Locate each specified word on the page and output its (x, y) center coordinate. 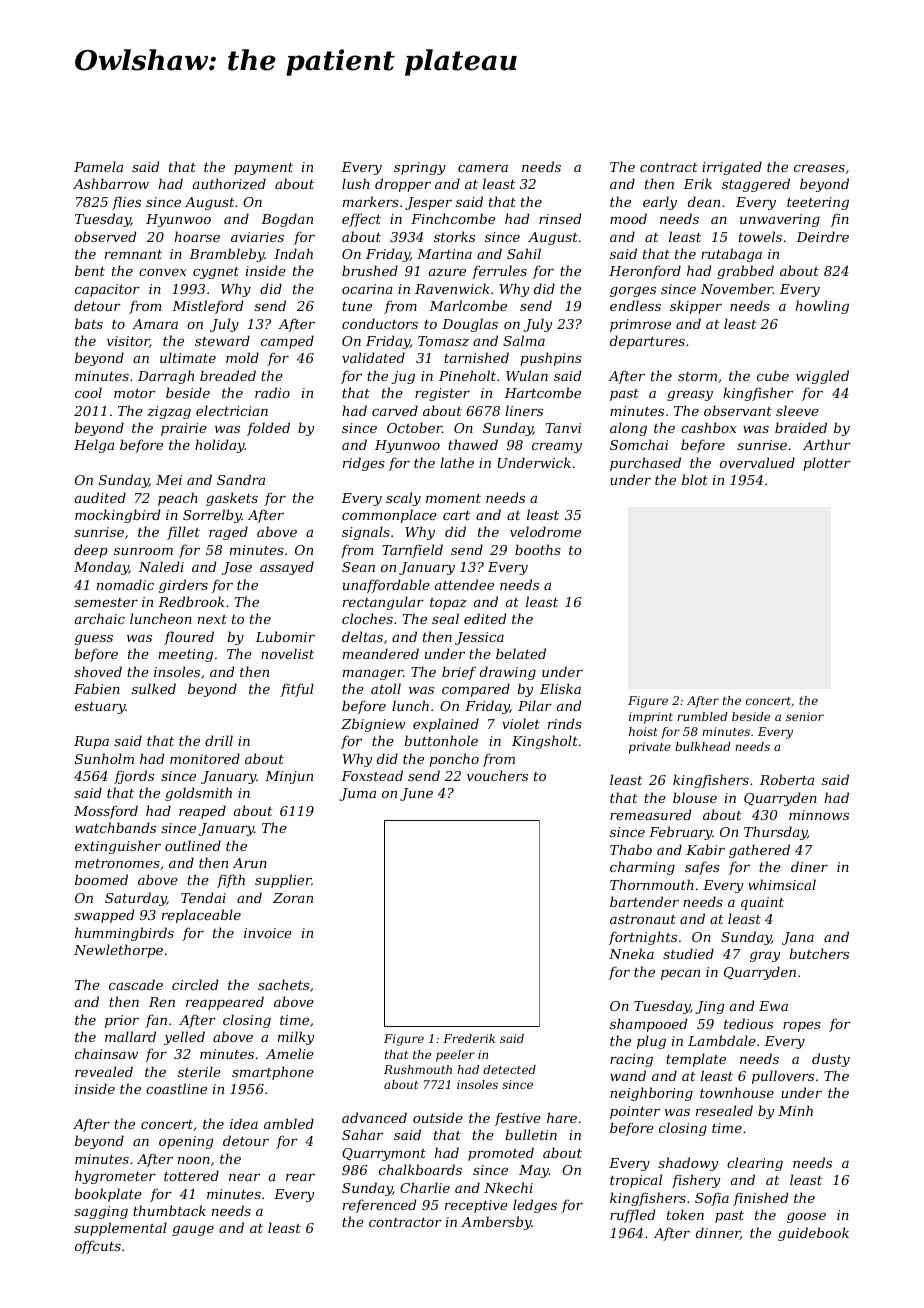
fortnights (643, 938)
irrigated (732, 168)
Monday (101, 568)
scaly (403, 499)
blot (695, 479)
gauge (193, 1231)
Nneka (631, 953)
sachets (283, 984)
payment (263, 169)
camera (483, 168)
